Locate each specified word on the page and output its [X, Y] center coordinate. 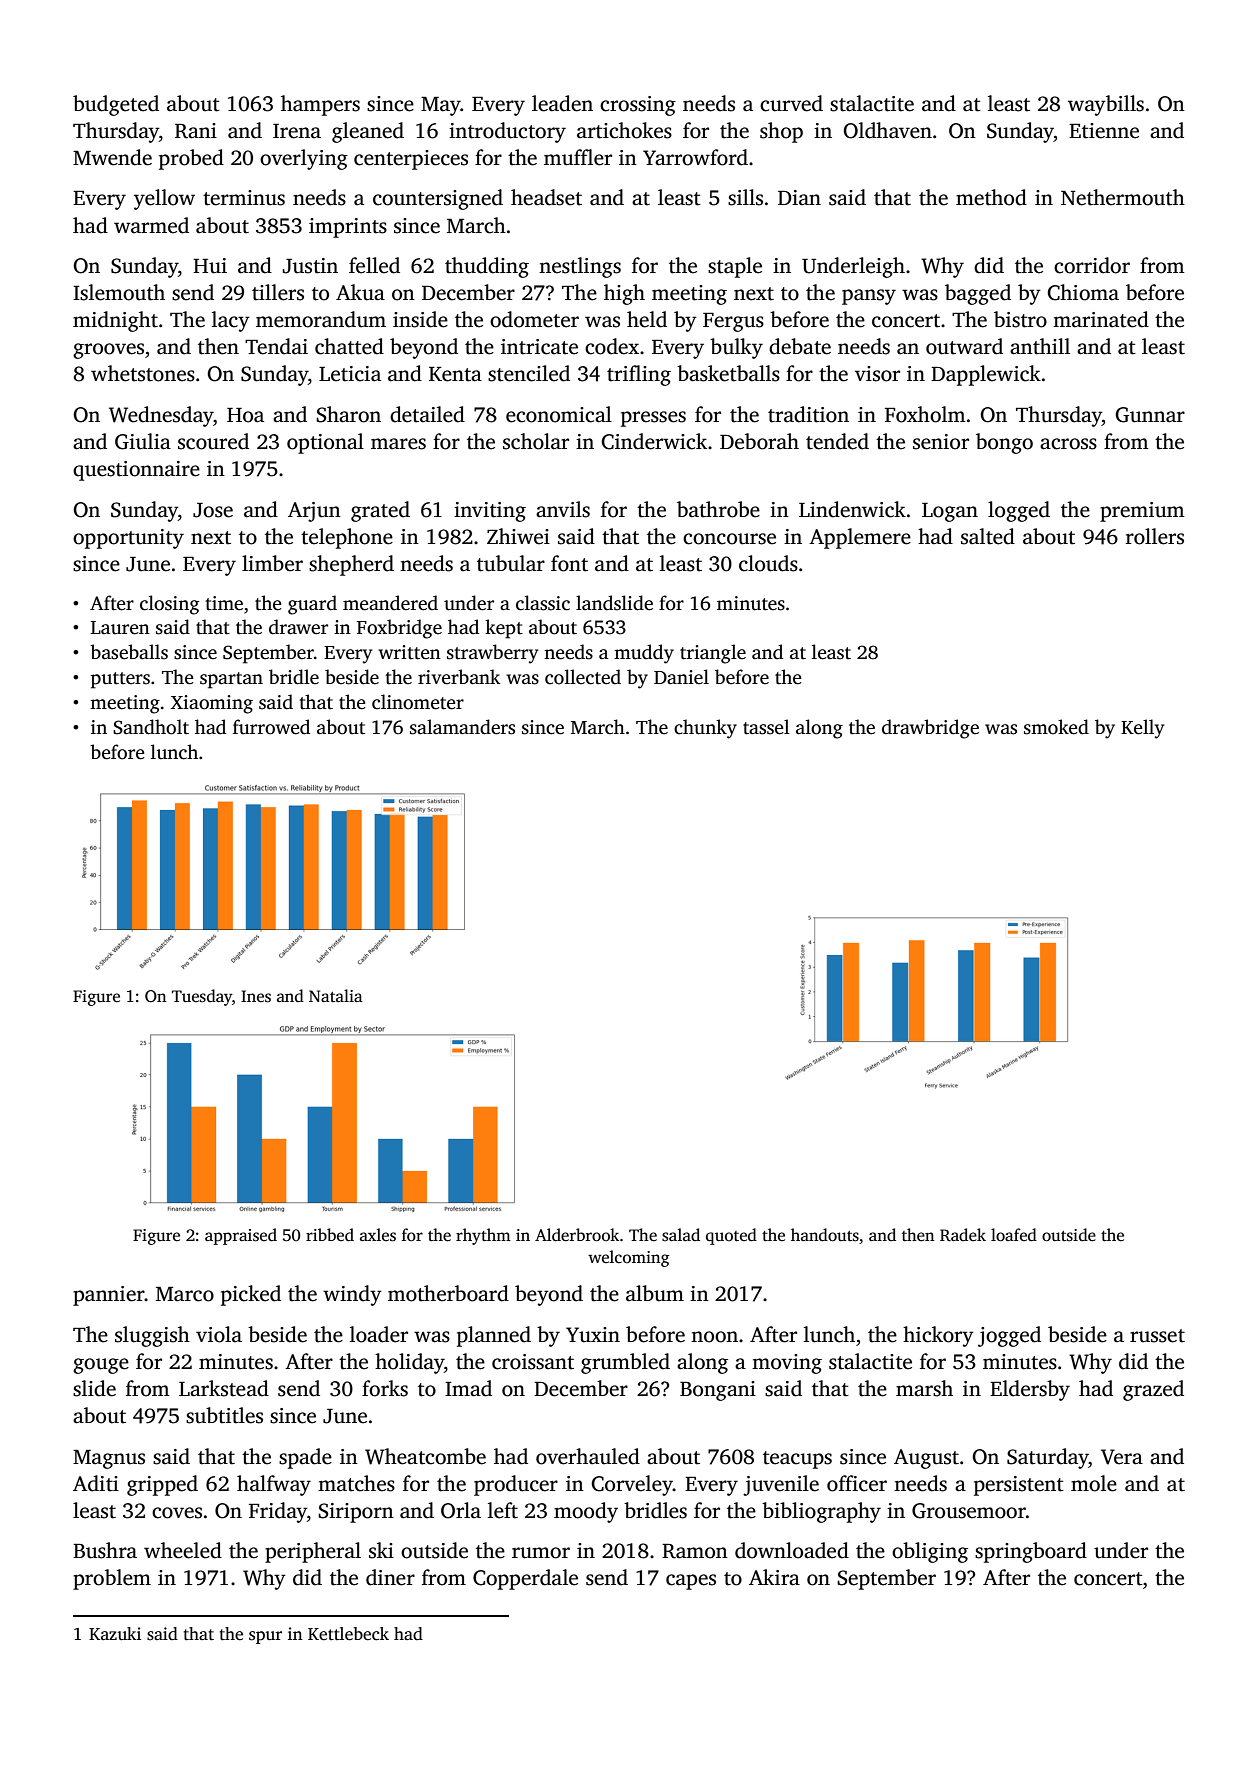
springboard [1031, 1552]
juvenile [781, 1485]
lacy [231, 321]
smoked [1056, 727]
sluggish [152, 1336]
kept [504, 629]
